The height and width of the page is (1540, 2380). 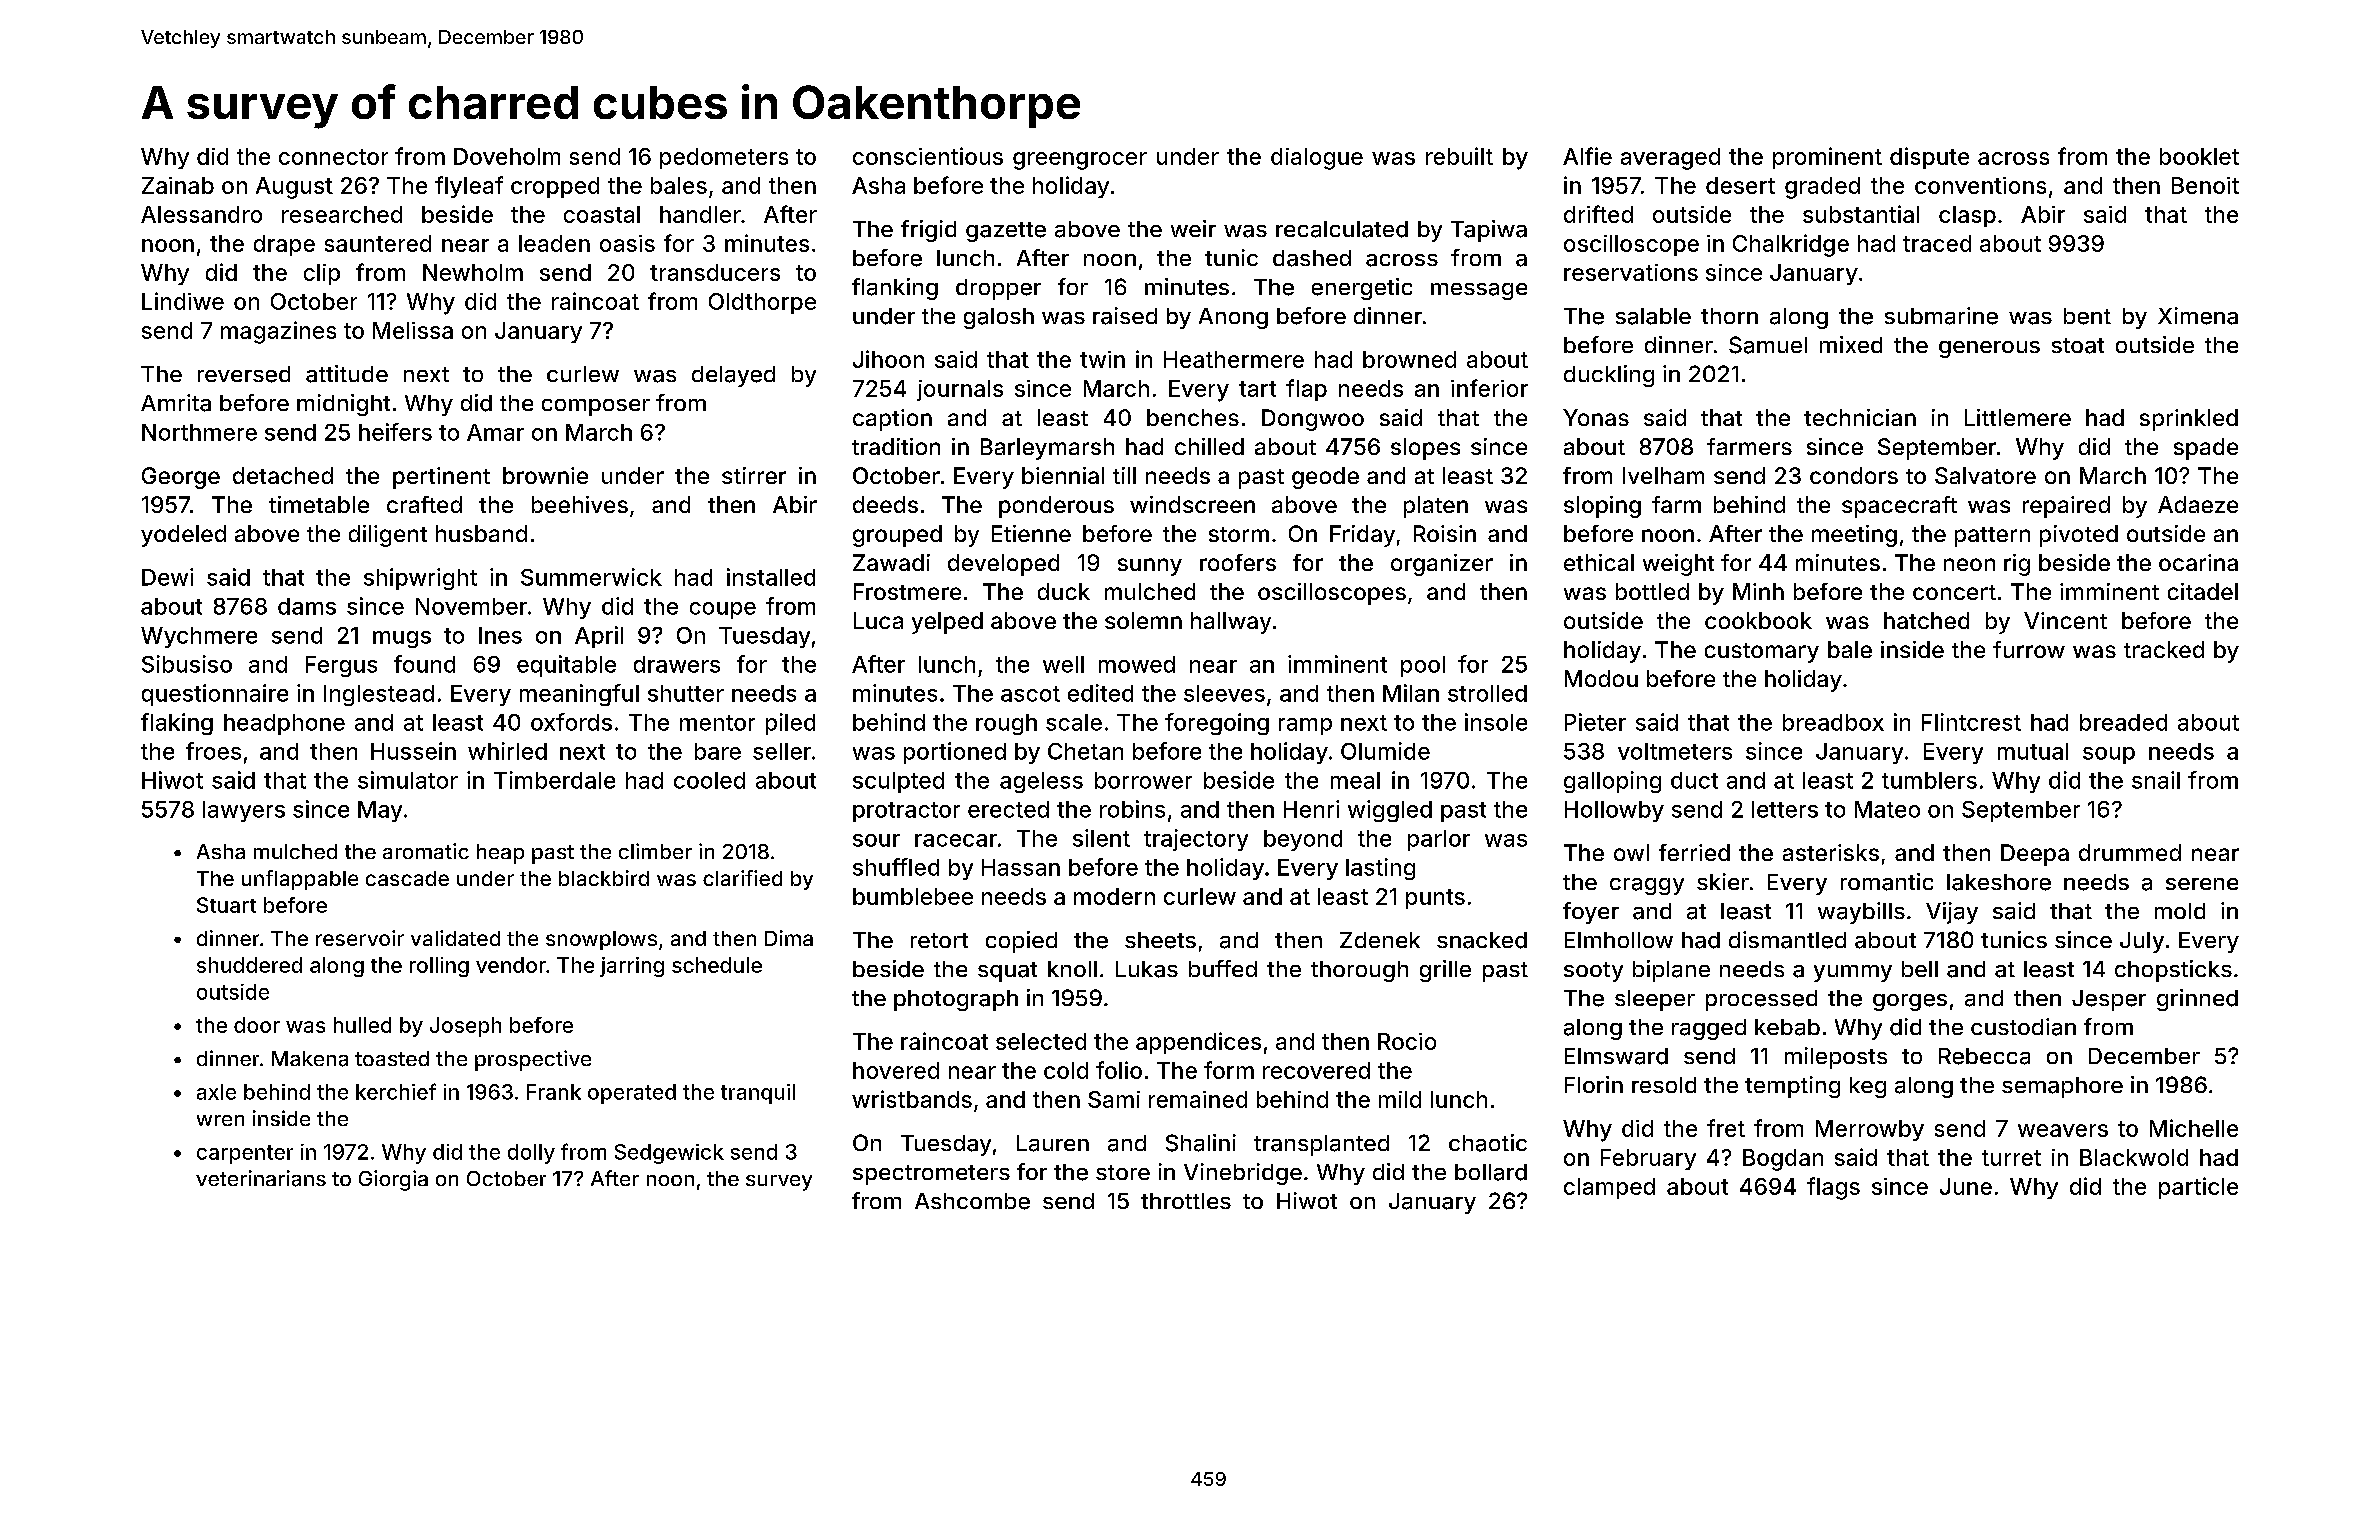 I want to click on edited, so click(x=1100, y=693).
